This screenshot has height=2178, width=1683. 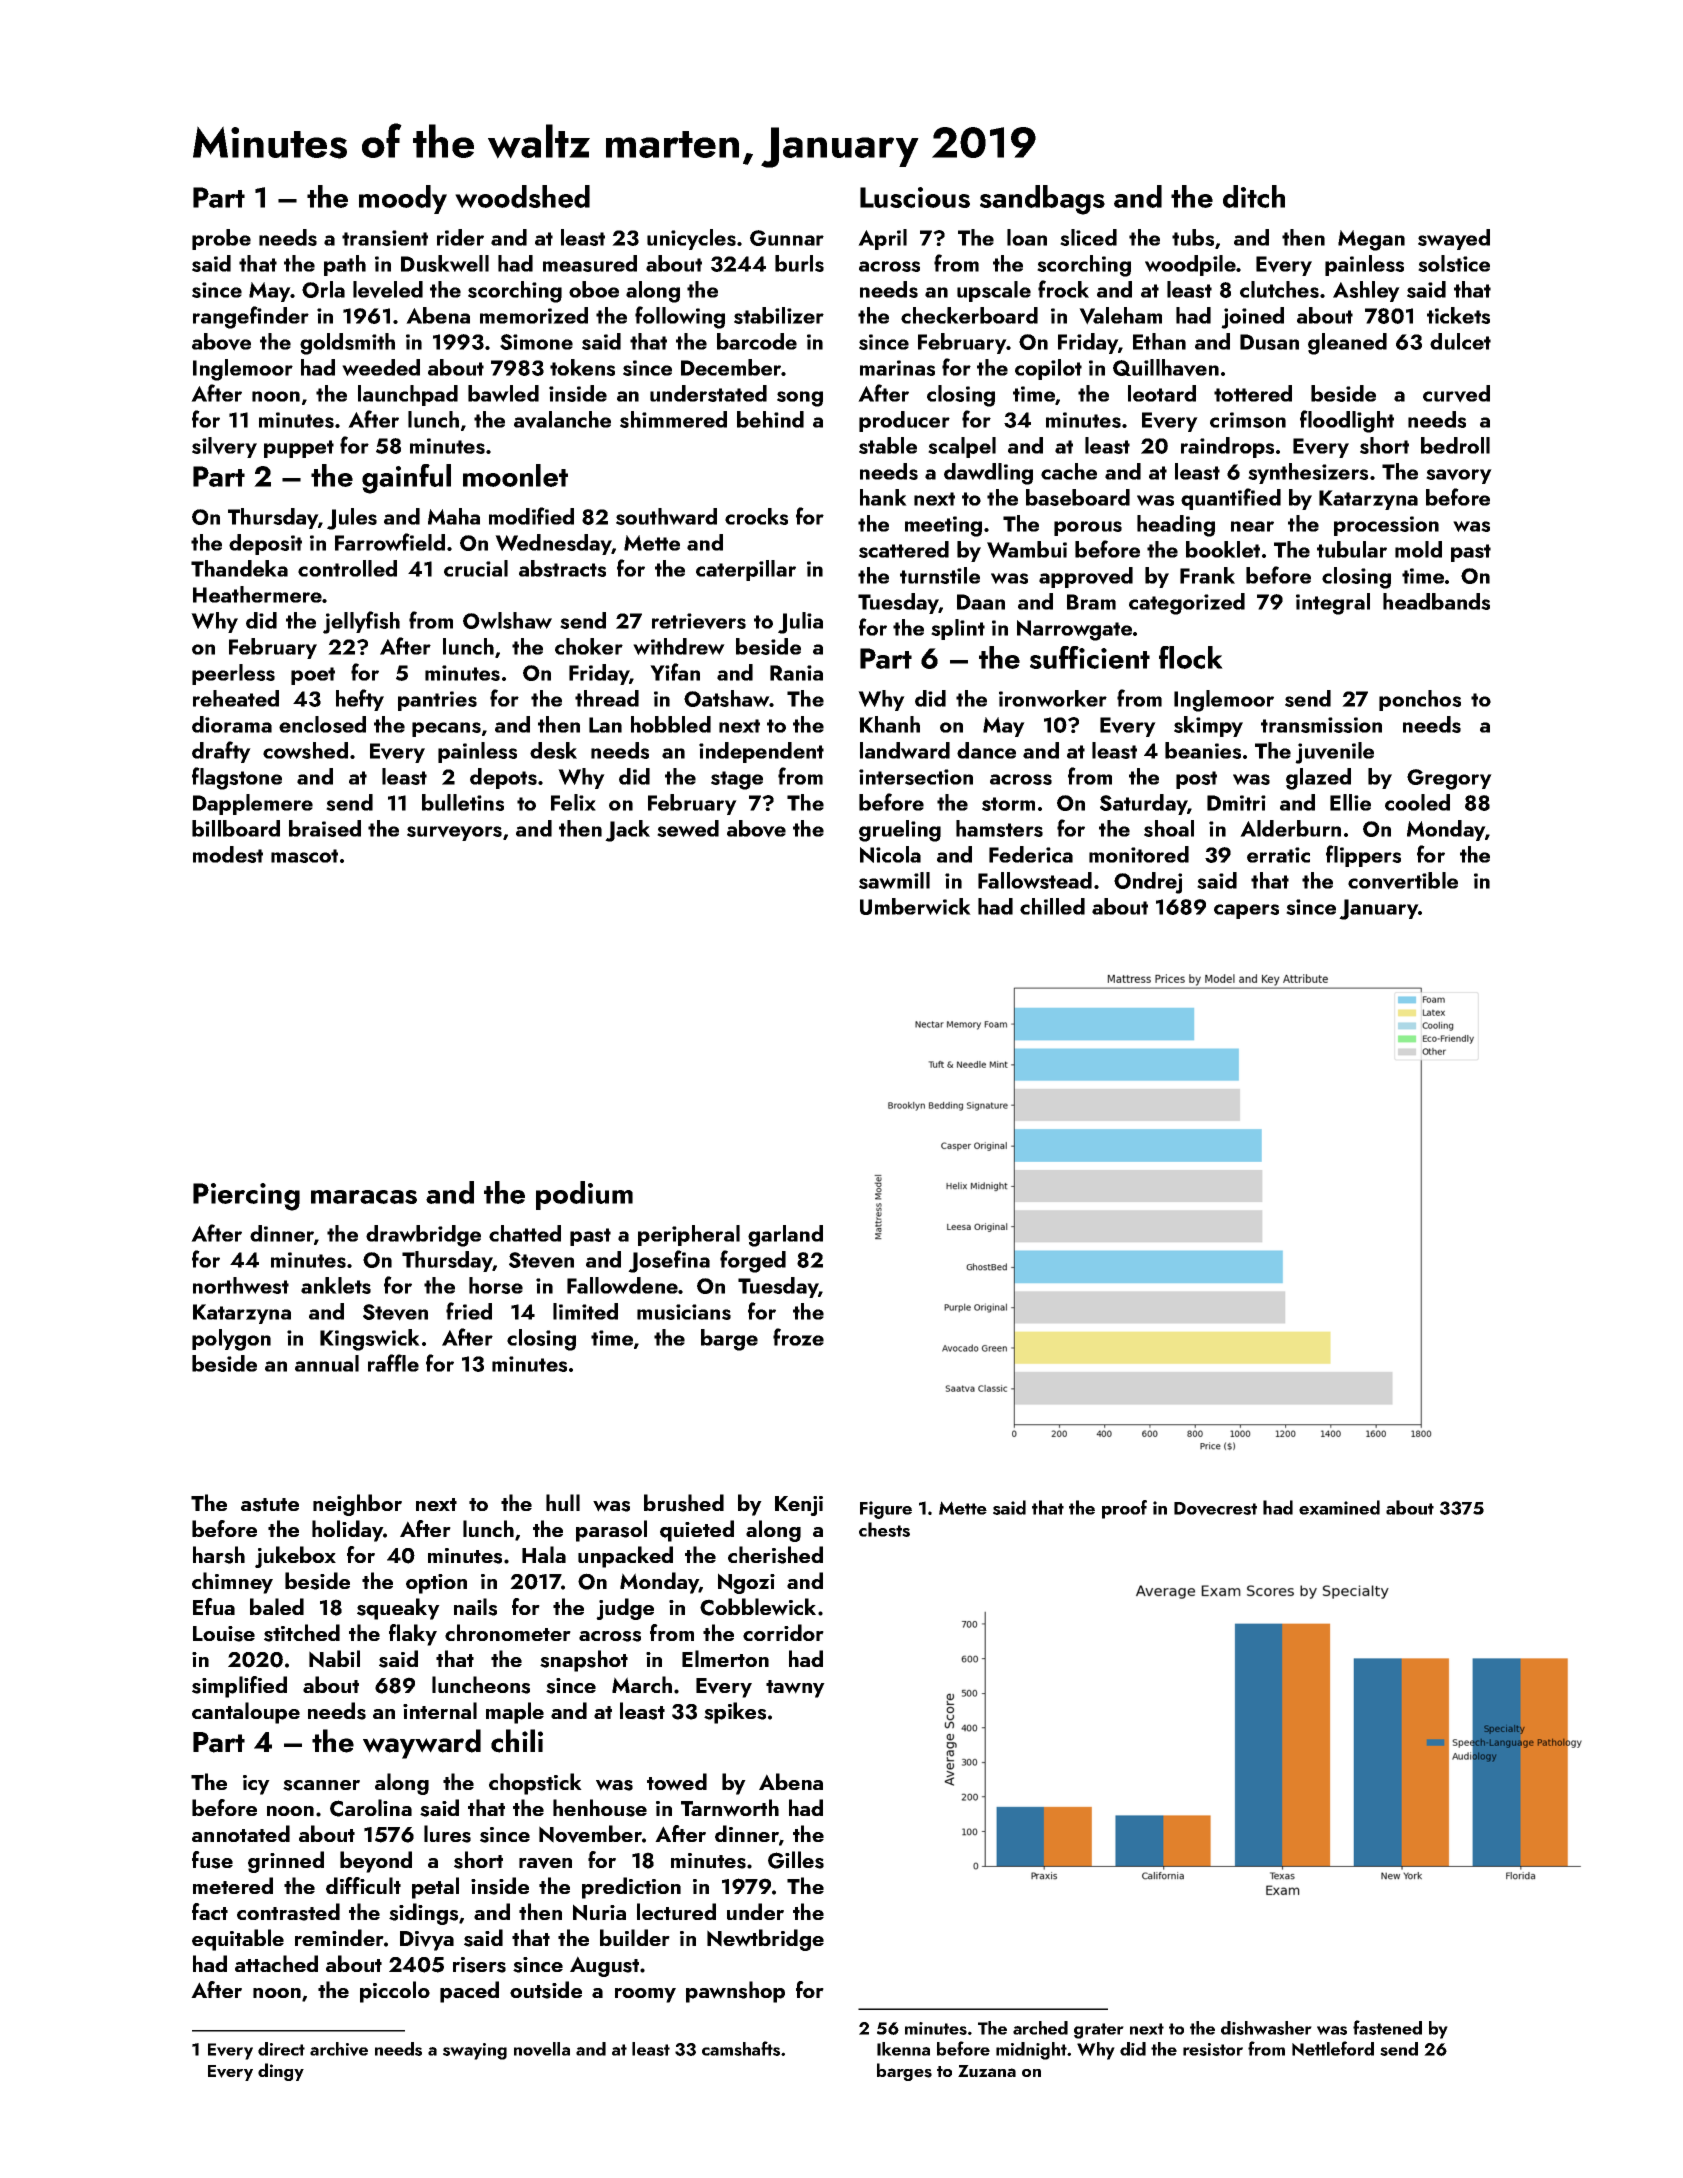 I want to click on savory, so click(x=1459, y=476).
